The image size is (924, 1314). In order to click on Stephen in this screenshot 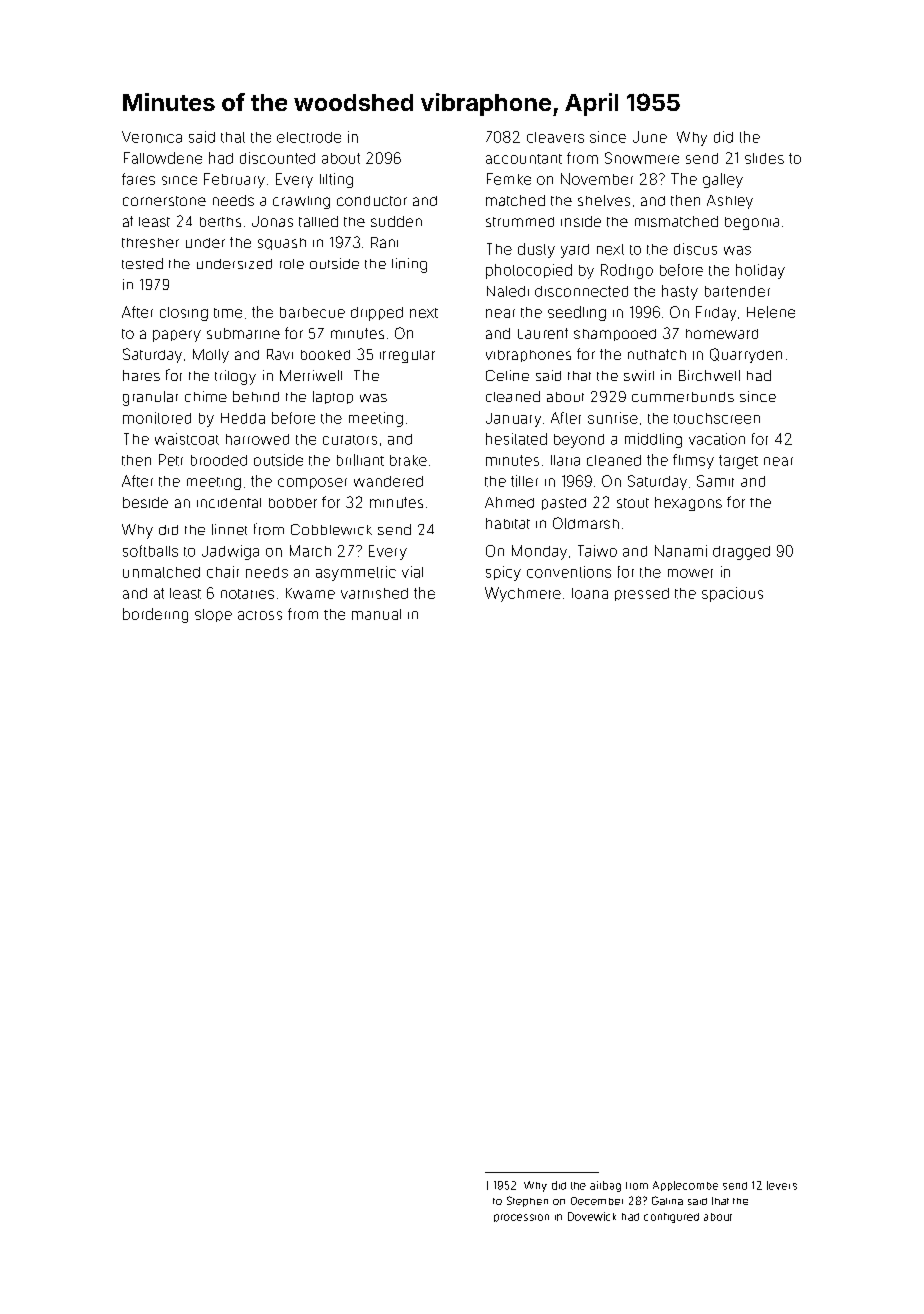, I will do `click(527, 1201)`.
